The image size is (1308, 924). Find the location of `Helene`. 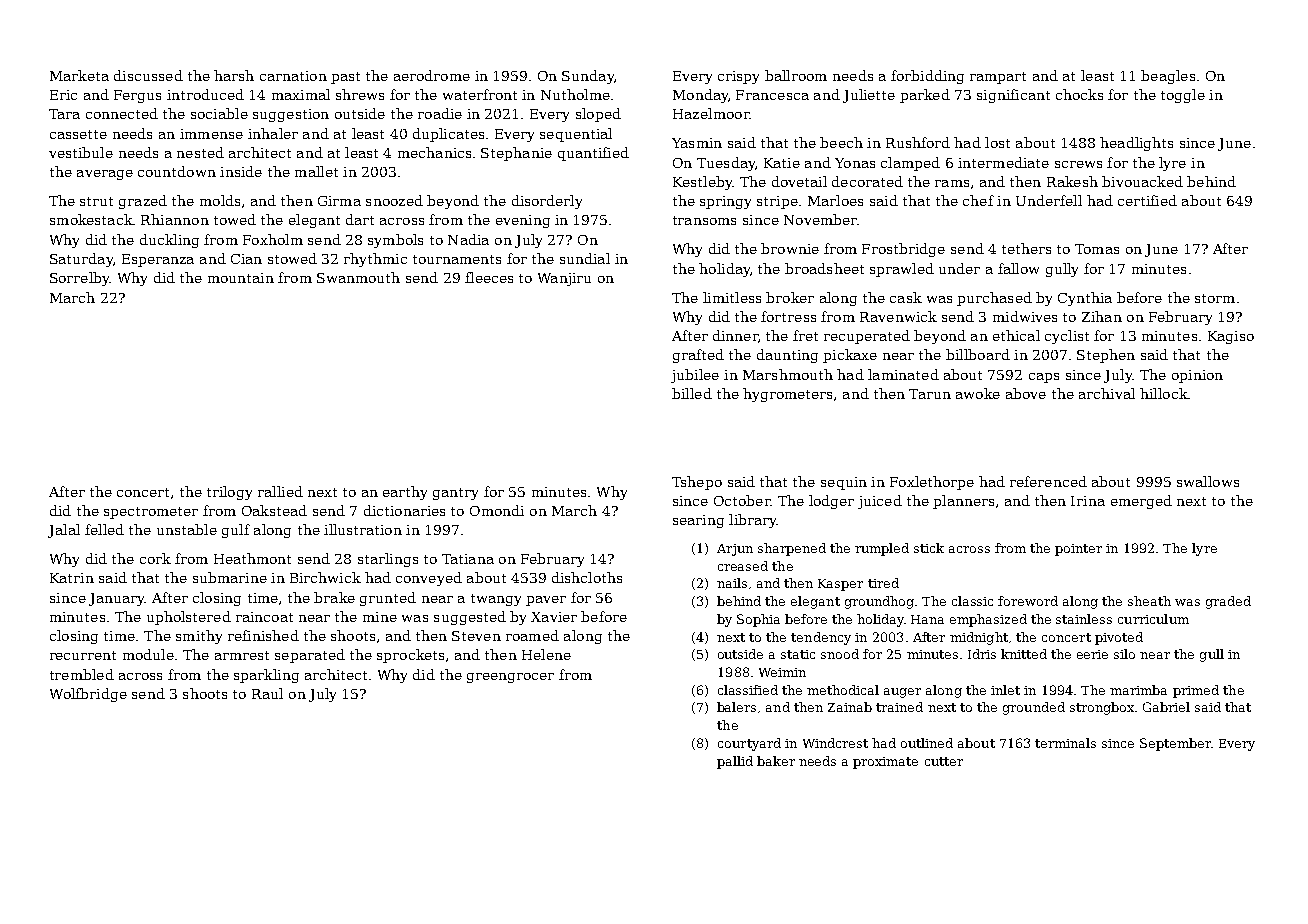

Helene is located at coordinates (546, 654).
